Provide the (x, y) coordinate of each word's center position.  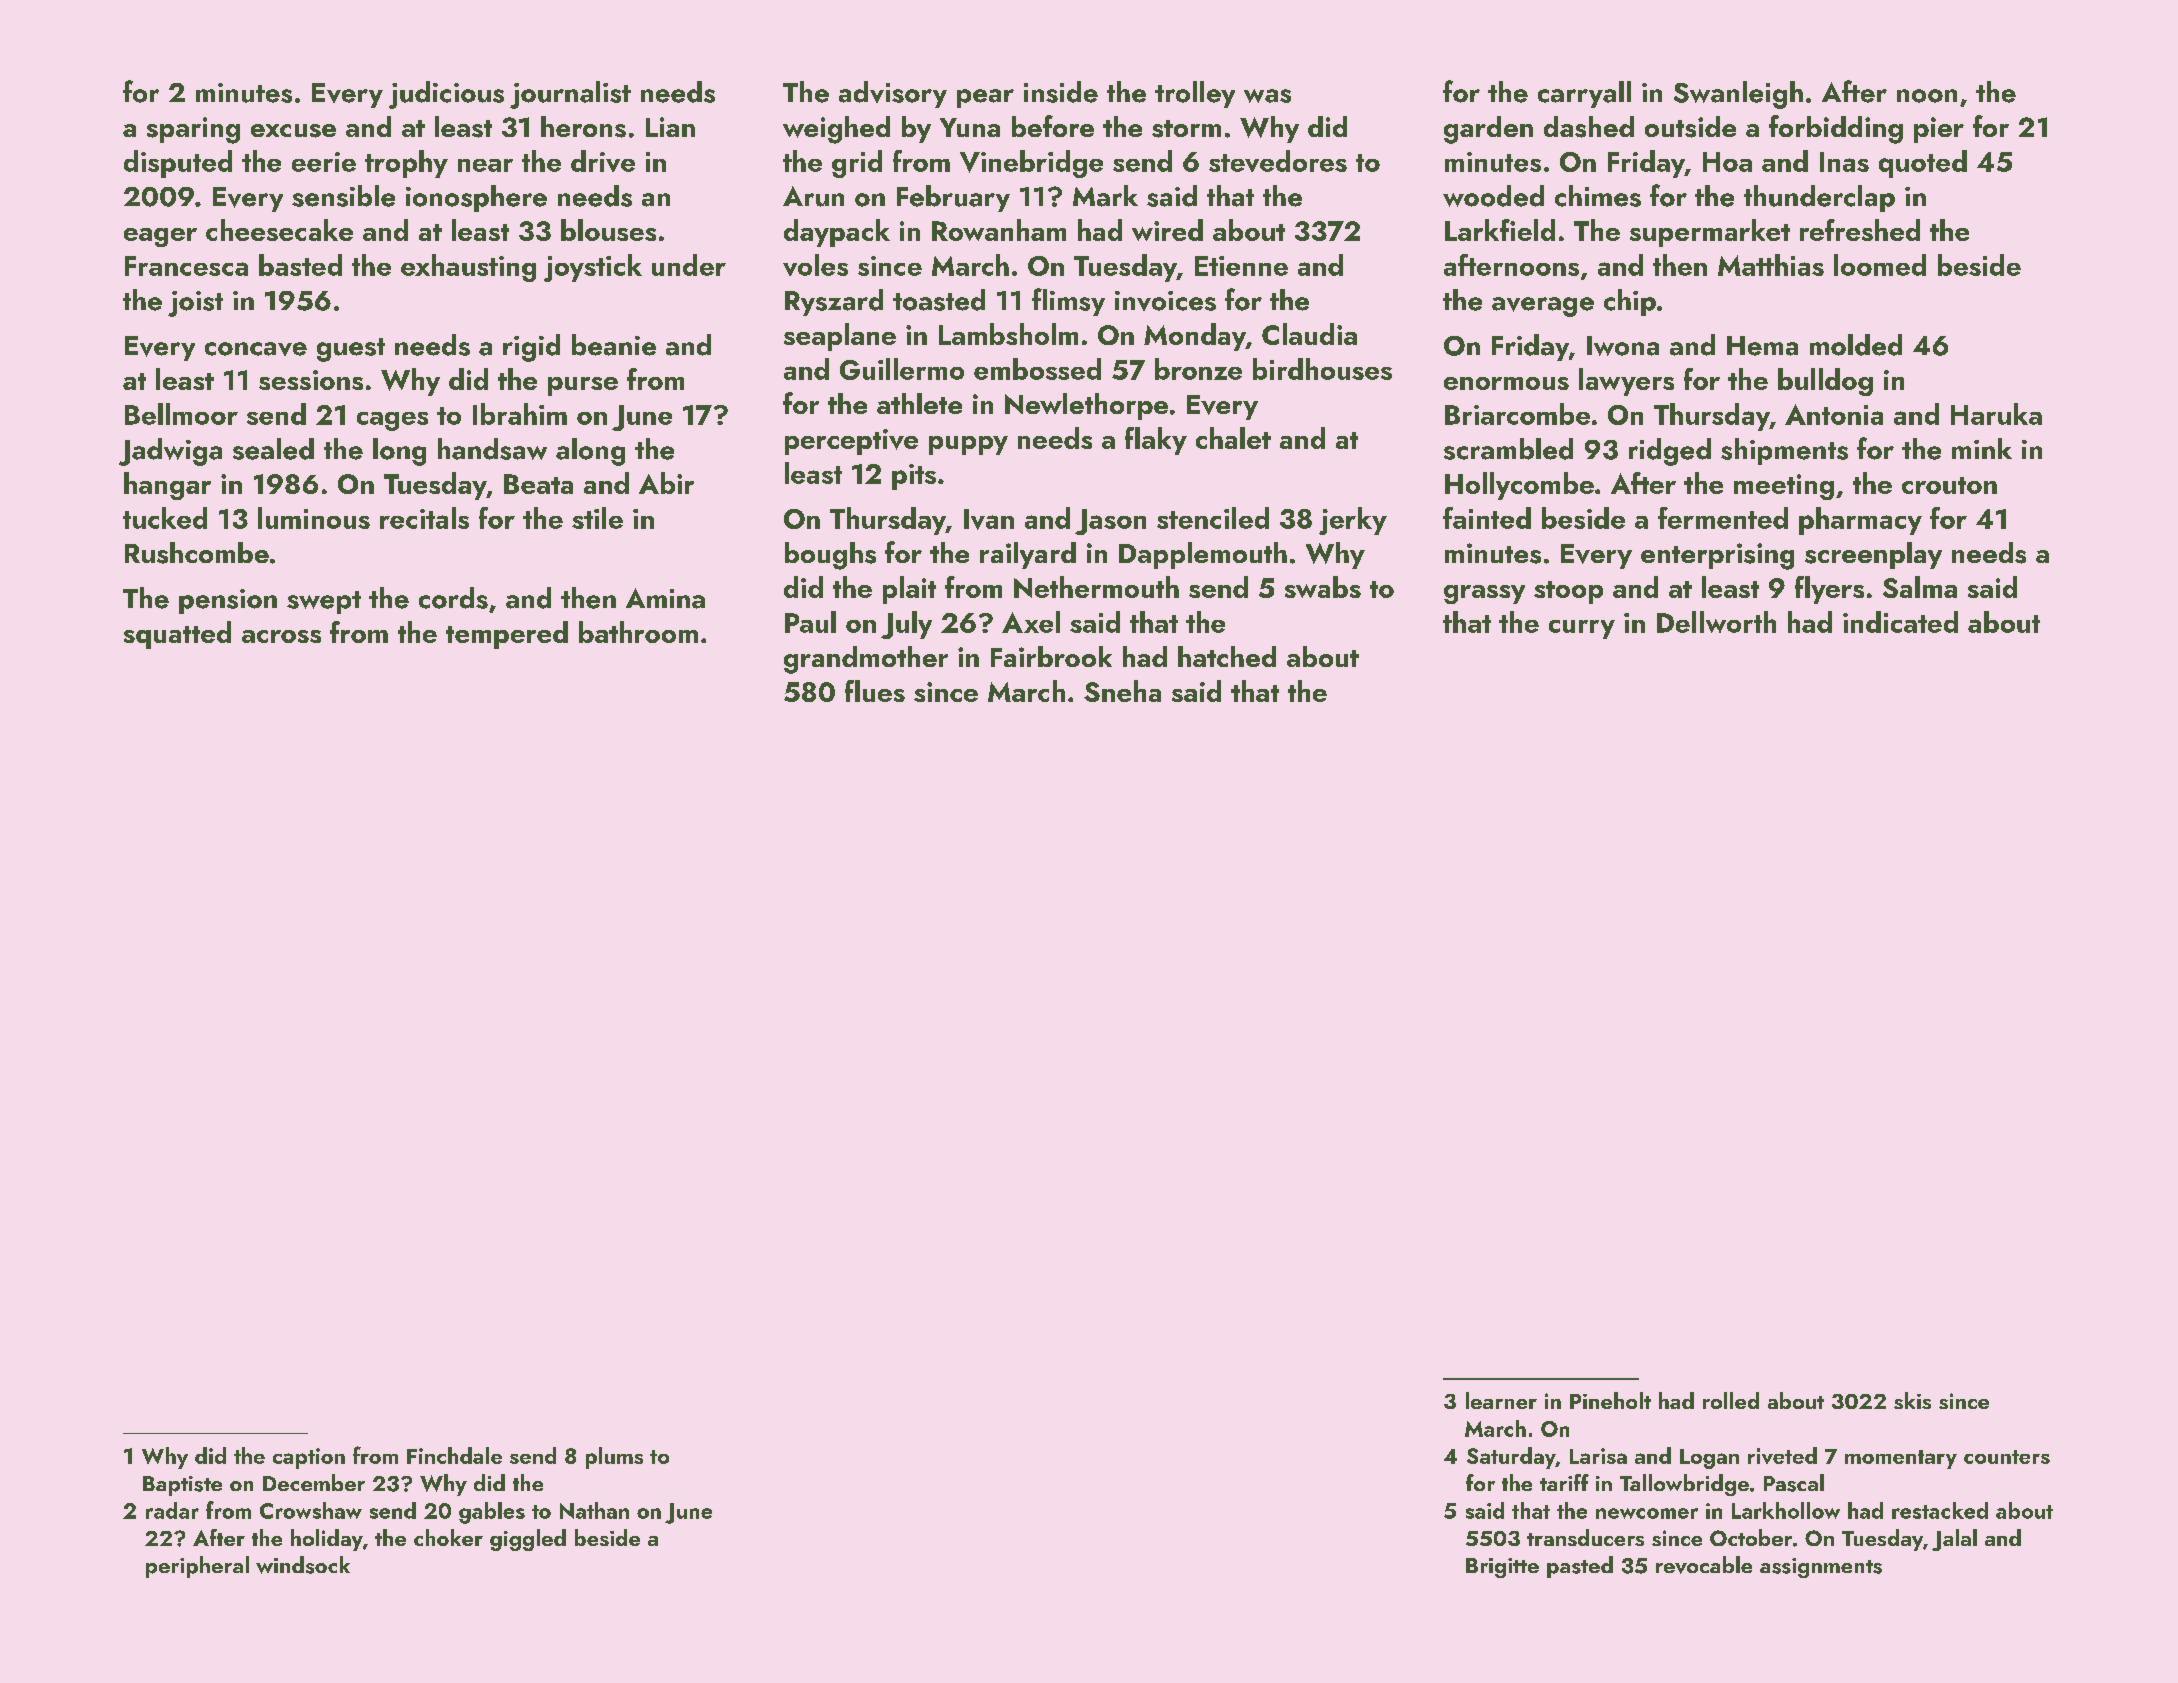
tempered (507, 635)
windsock (303, 1565)
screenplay (1873, 555)
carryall (1584, 94)
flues (875, 691)
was (1267, 96)
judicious (446, 95)
